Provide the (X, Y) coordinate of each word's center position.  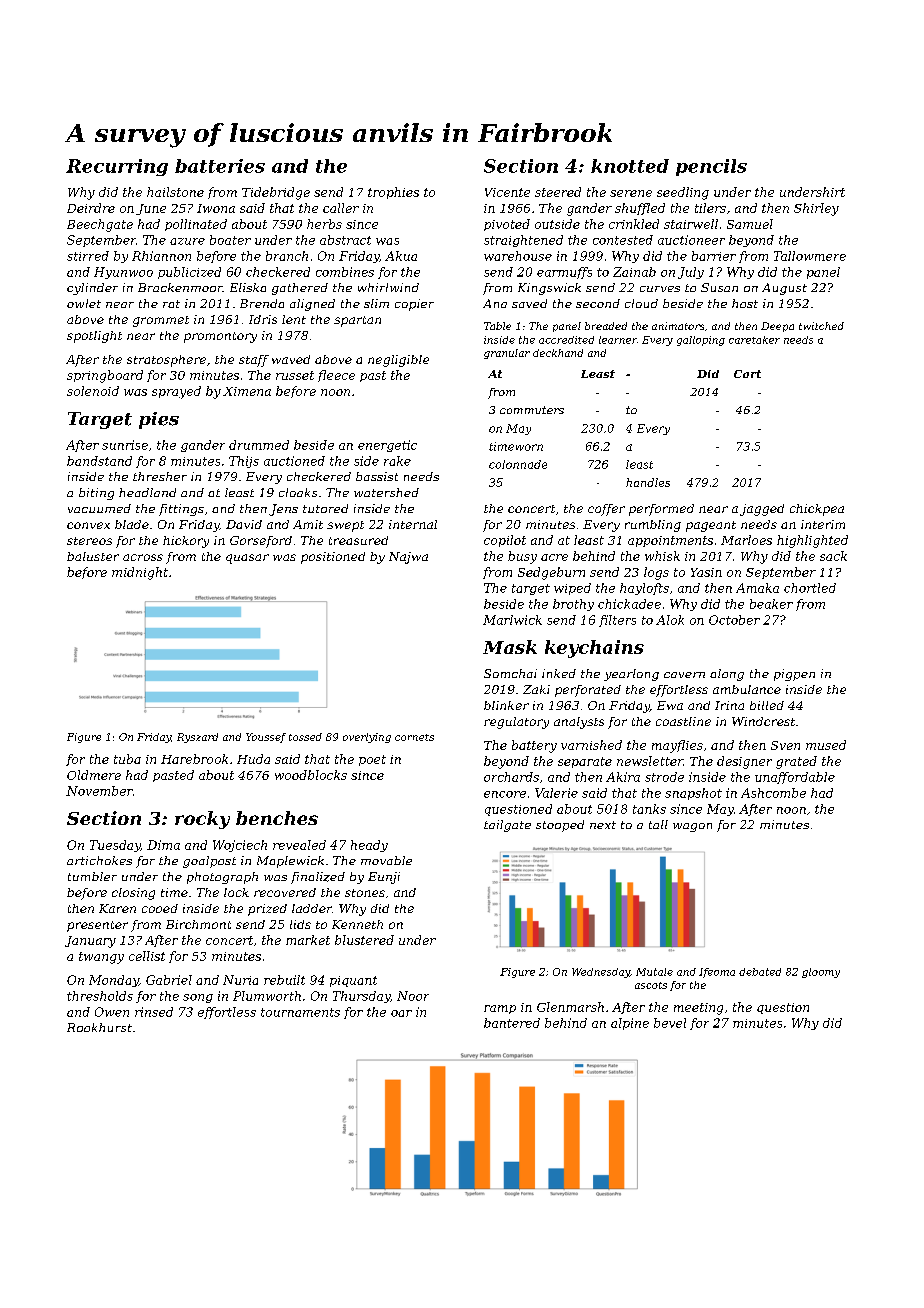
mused (826, 745)
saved (529, 303)
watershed (386, 492)
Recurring (117, 167)
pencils (711, 167)
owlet (84, 303)
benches (277, 818)
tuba (127, 759)
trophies (393, 193)
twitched (821, 326)
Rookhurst (99, 1027)
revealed (299, 845)
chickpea (817, 510)
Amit (308, 524)
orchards (511, 777)
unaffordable (795, 778)
